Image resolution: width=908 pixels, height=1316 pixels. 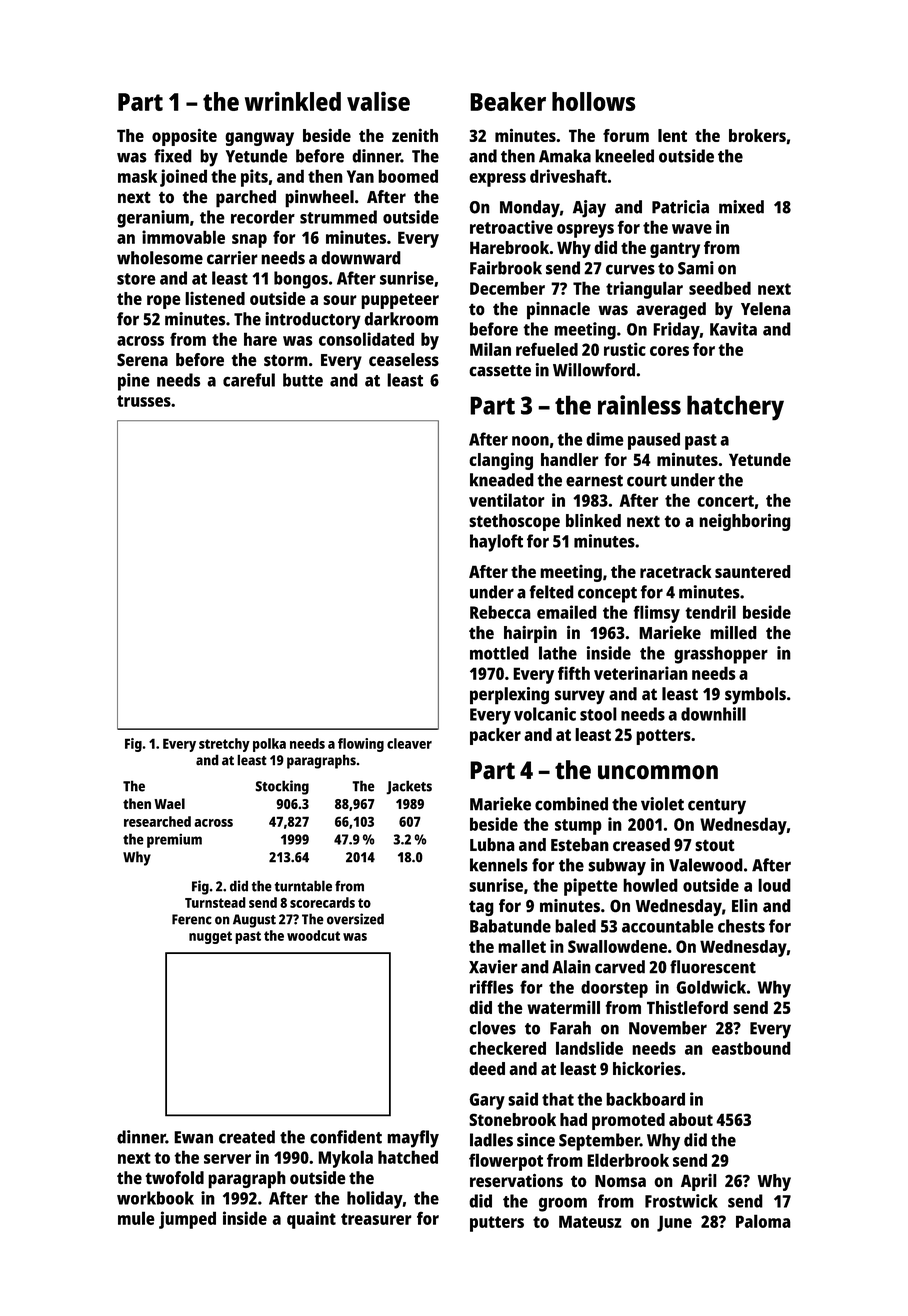 I want to click on century, so click(x=717, y=807).
